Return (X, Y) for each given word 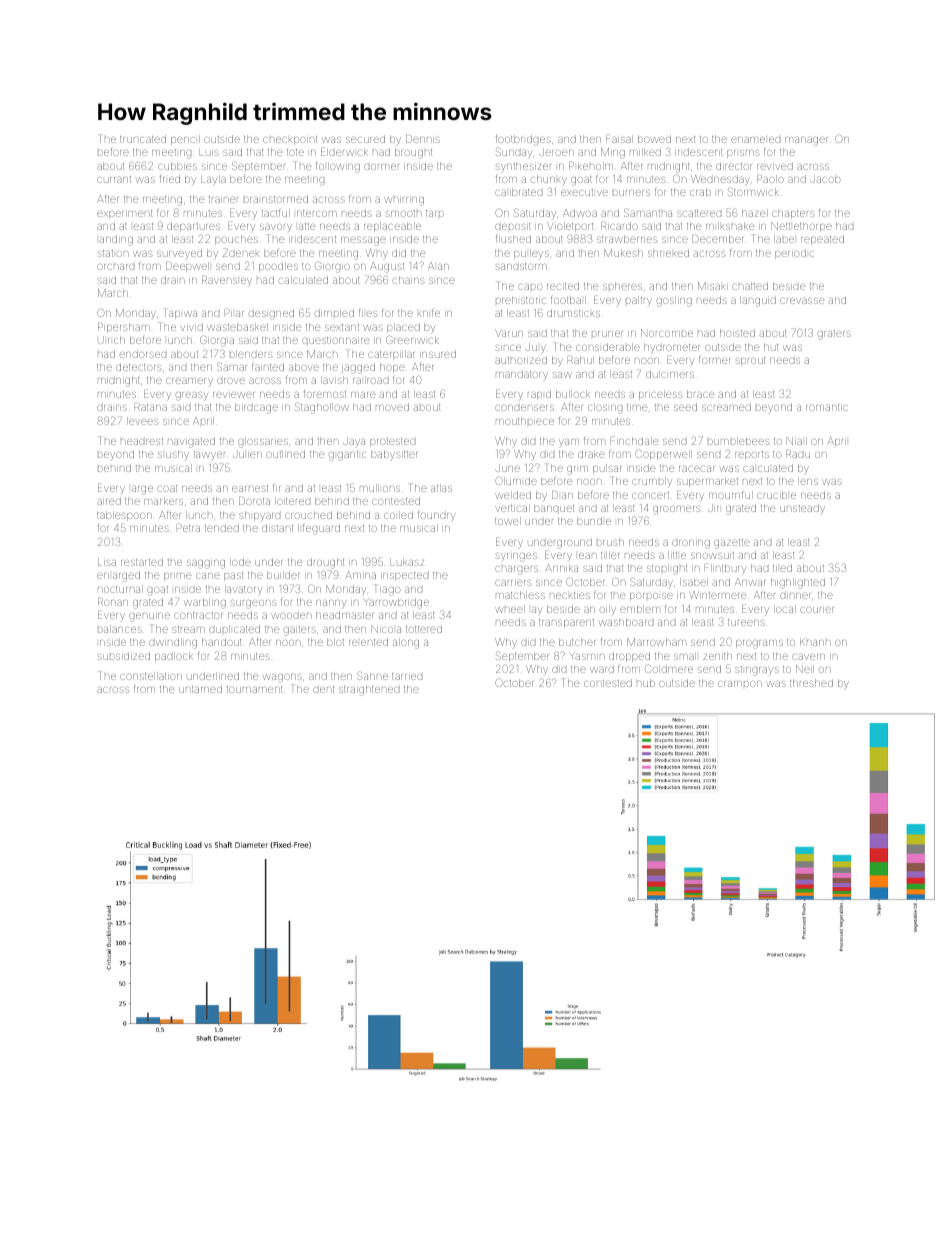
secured (365, 139)
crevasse (802, 301)
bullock (573, 394)
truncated (143, 139)
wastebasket (237, 327)
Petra (188, 528)
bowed (654, 139)
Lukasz (407, 562)
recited (563, 286)
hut (771, 347)
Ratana (151, 407)
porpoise (651, 597)
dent (323, 689)
